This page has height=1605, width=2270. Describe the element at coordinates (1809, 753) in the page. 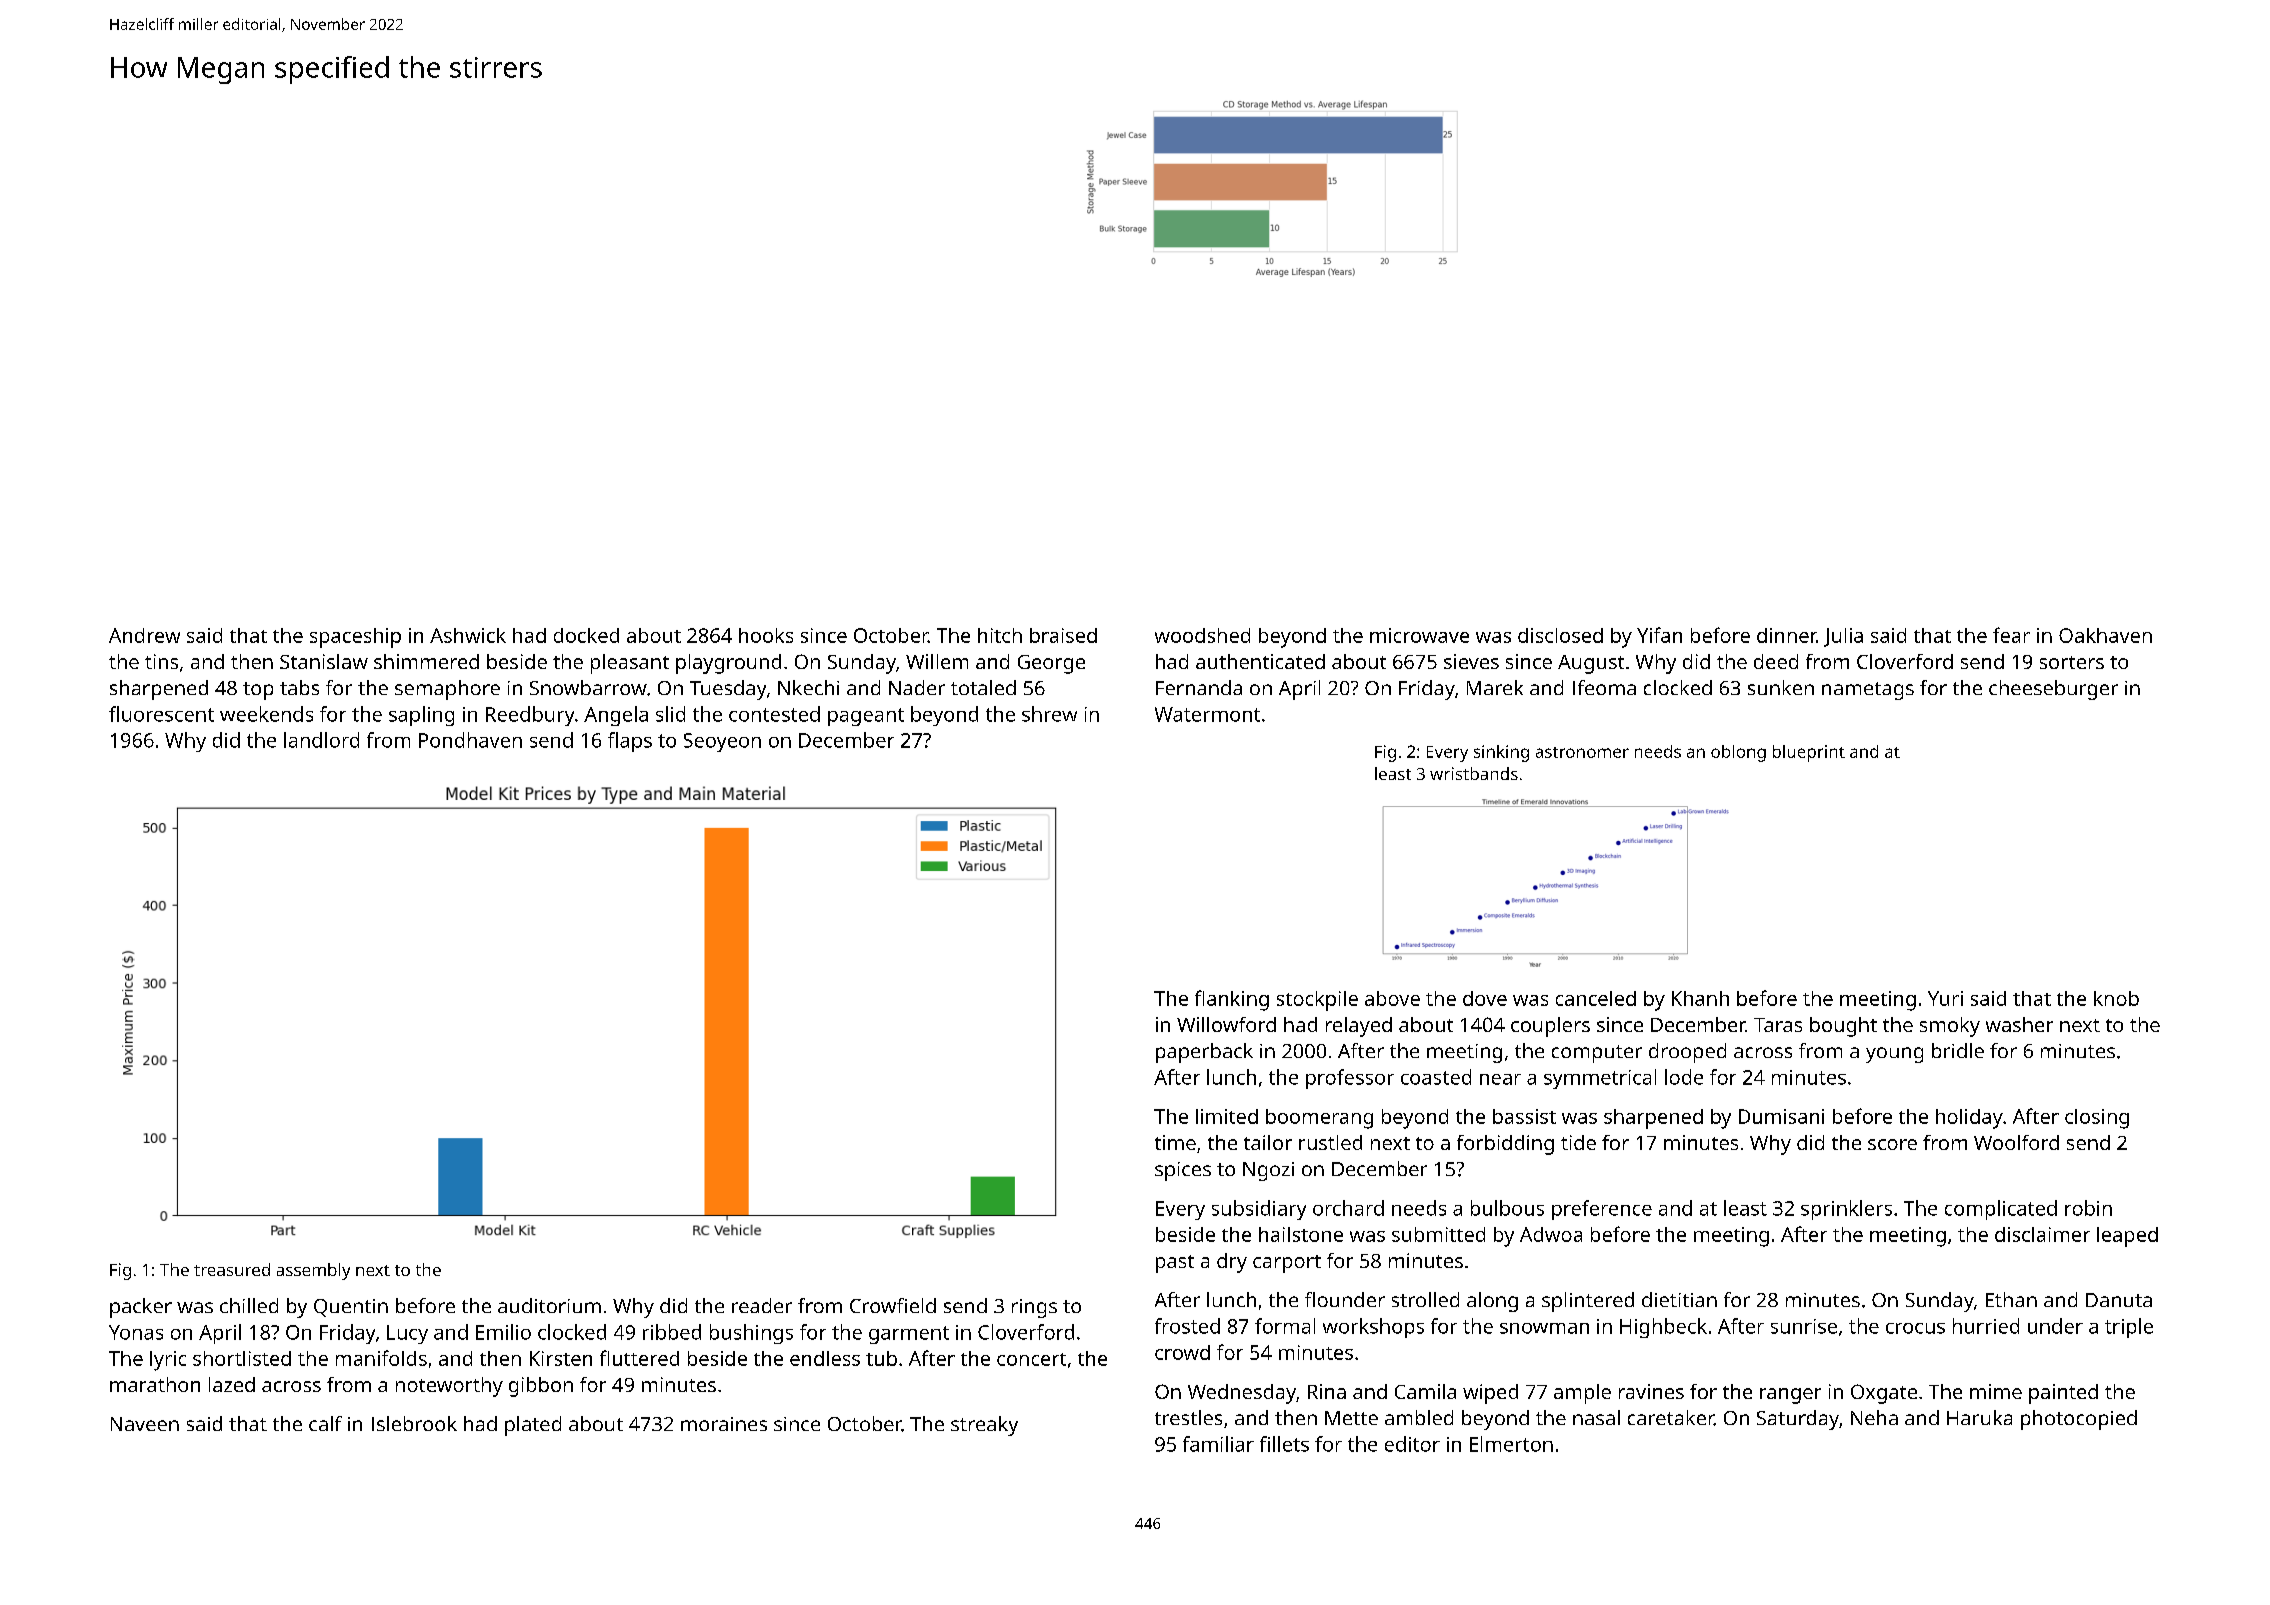

I see `blueprint` at that location.
